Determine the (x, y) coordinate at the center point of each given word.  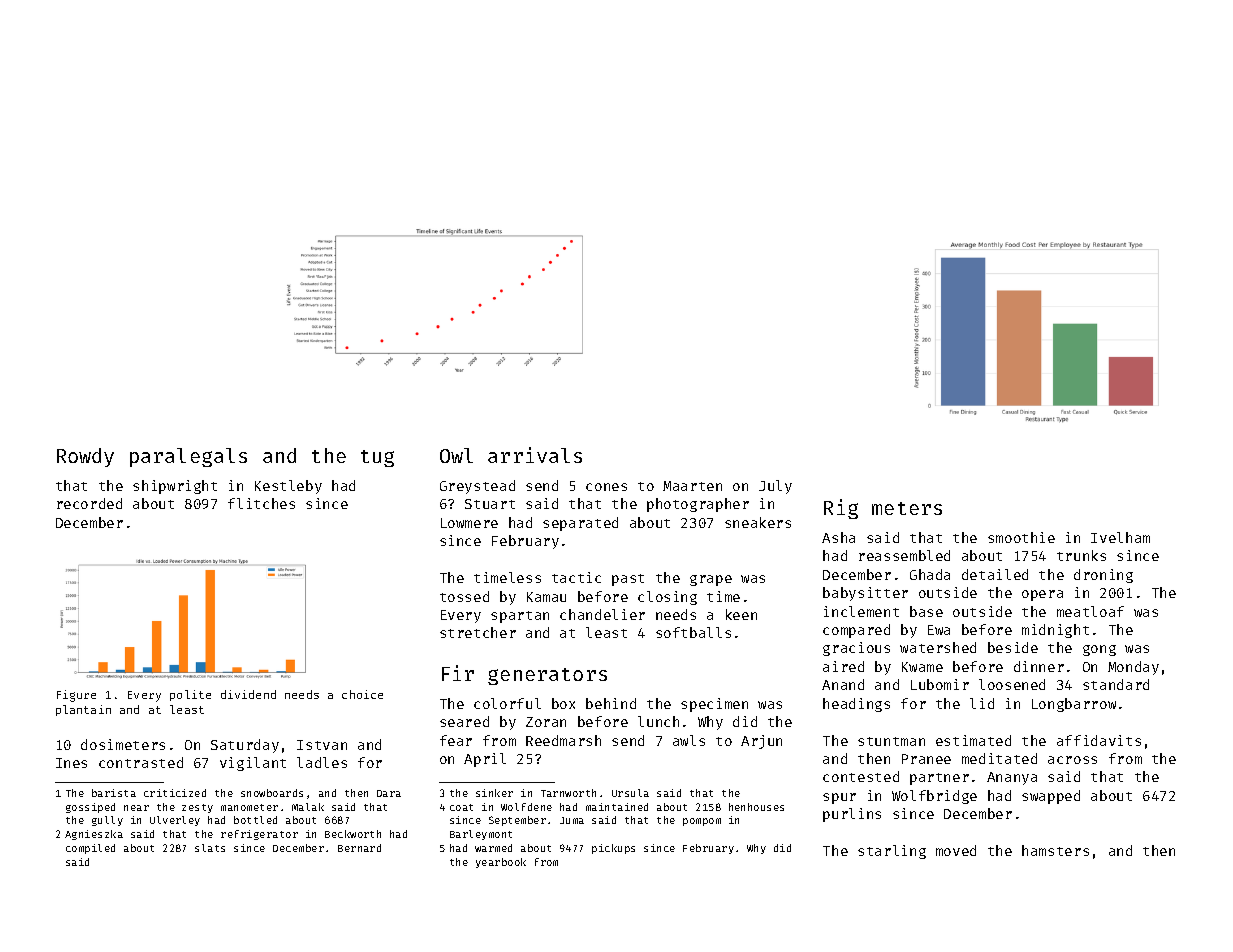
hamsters (1055, 850)
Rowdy (85, 457)
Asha (838, 537)
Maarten (692, 486)
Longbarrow (1074, 705)
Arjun (761, 742)
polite (190, 695)
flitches (261, 503)
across (1072, 760)
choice (362, 694)
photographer (698, 505)
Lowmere (469, 523)
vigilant (253, 764)
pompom (702, 822)
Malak (308, 807)
